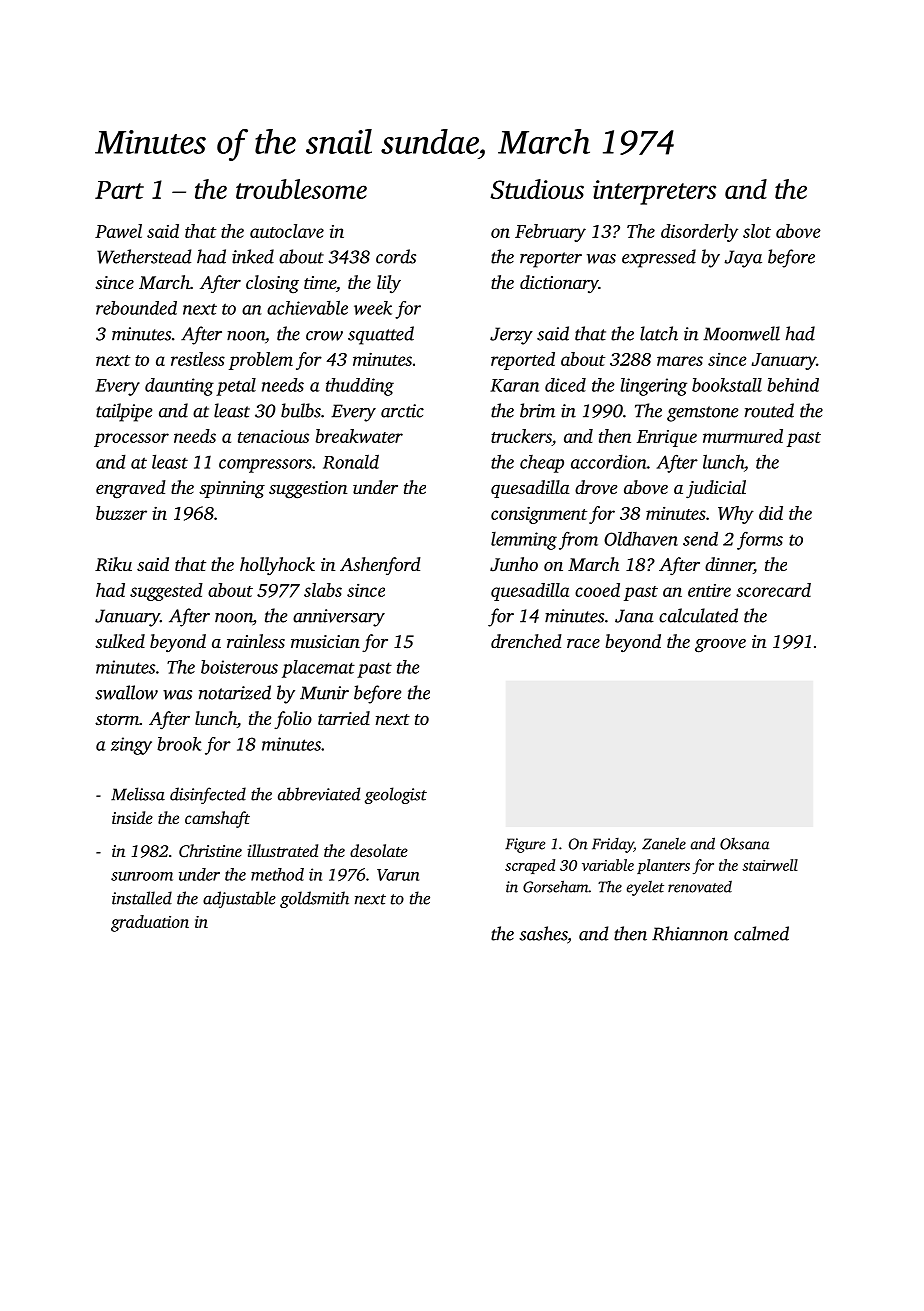 The width and height of the screenshot is (924, 1311). What do you see at coordinates (150, 923) in the screenshot?
I see `graduation` at bounding box center [150, 923].
